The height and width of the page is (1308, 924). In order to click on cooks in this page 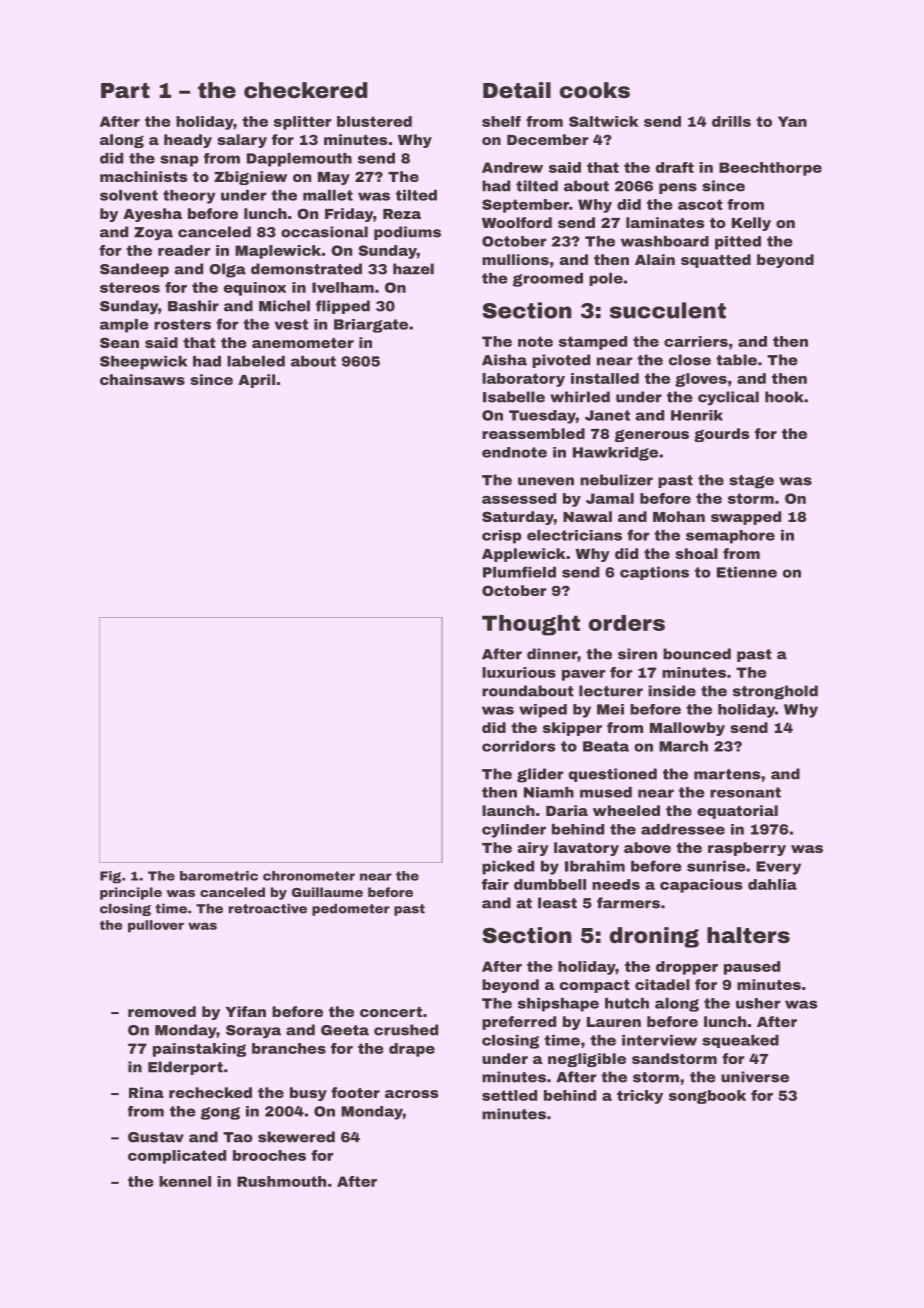, I will do `click(595, 90)`.
